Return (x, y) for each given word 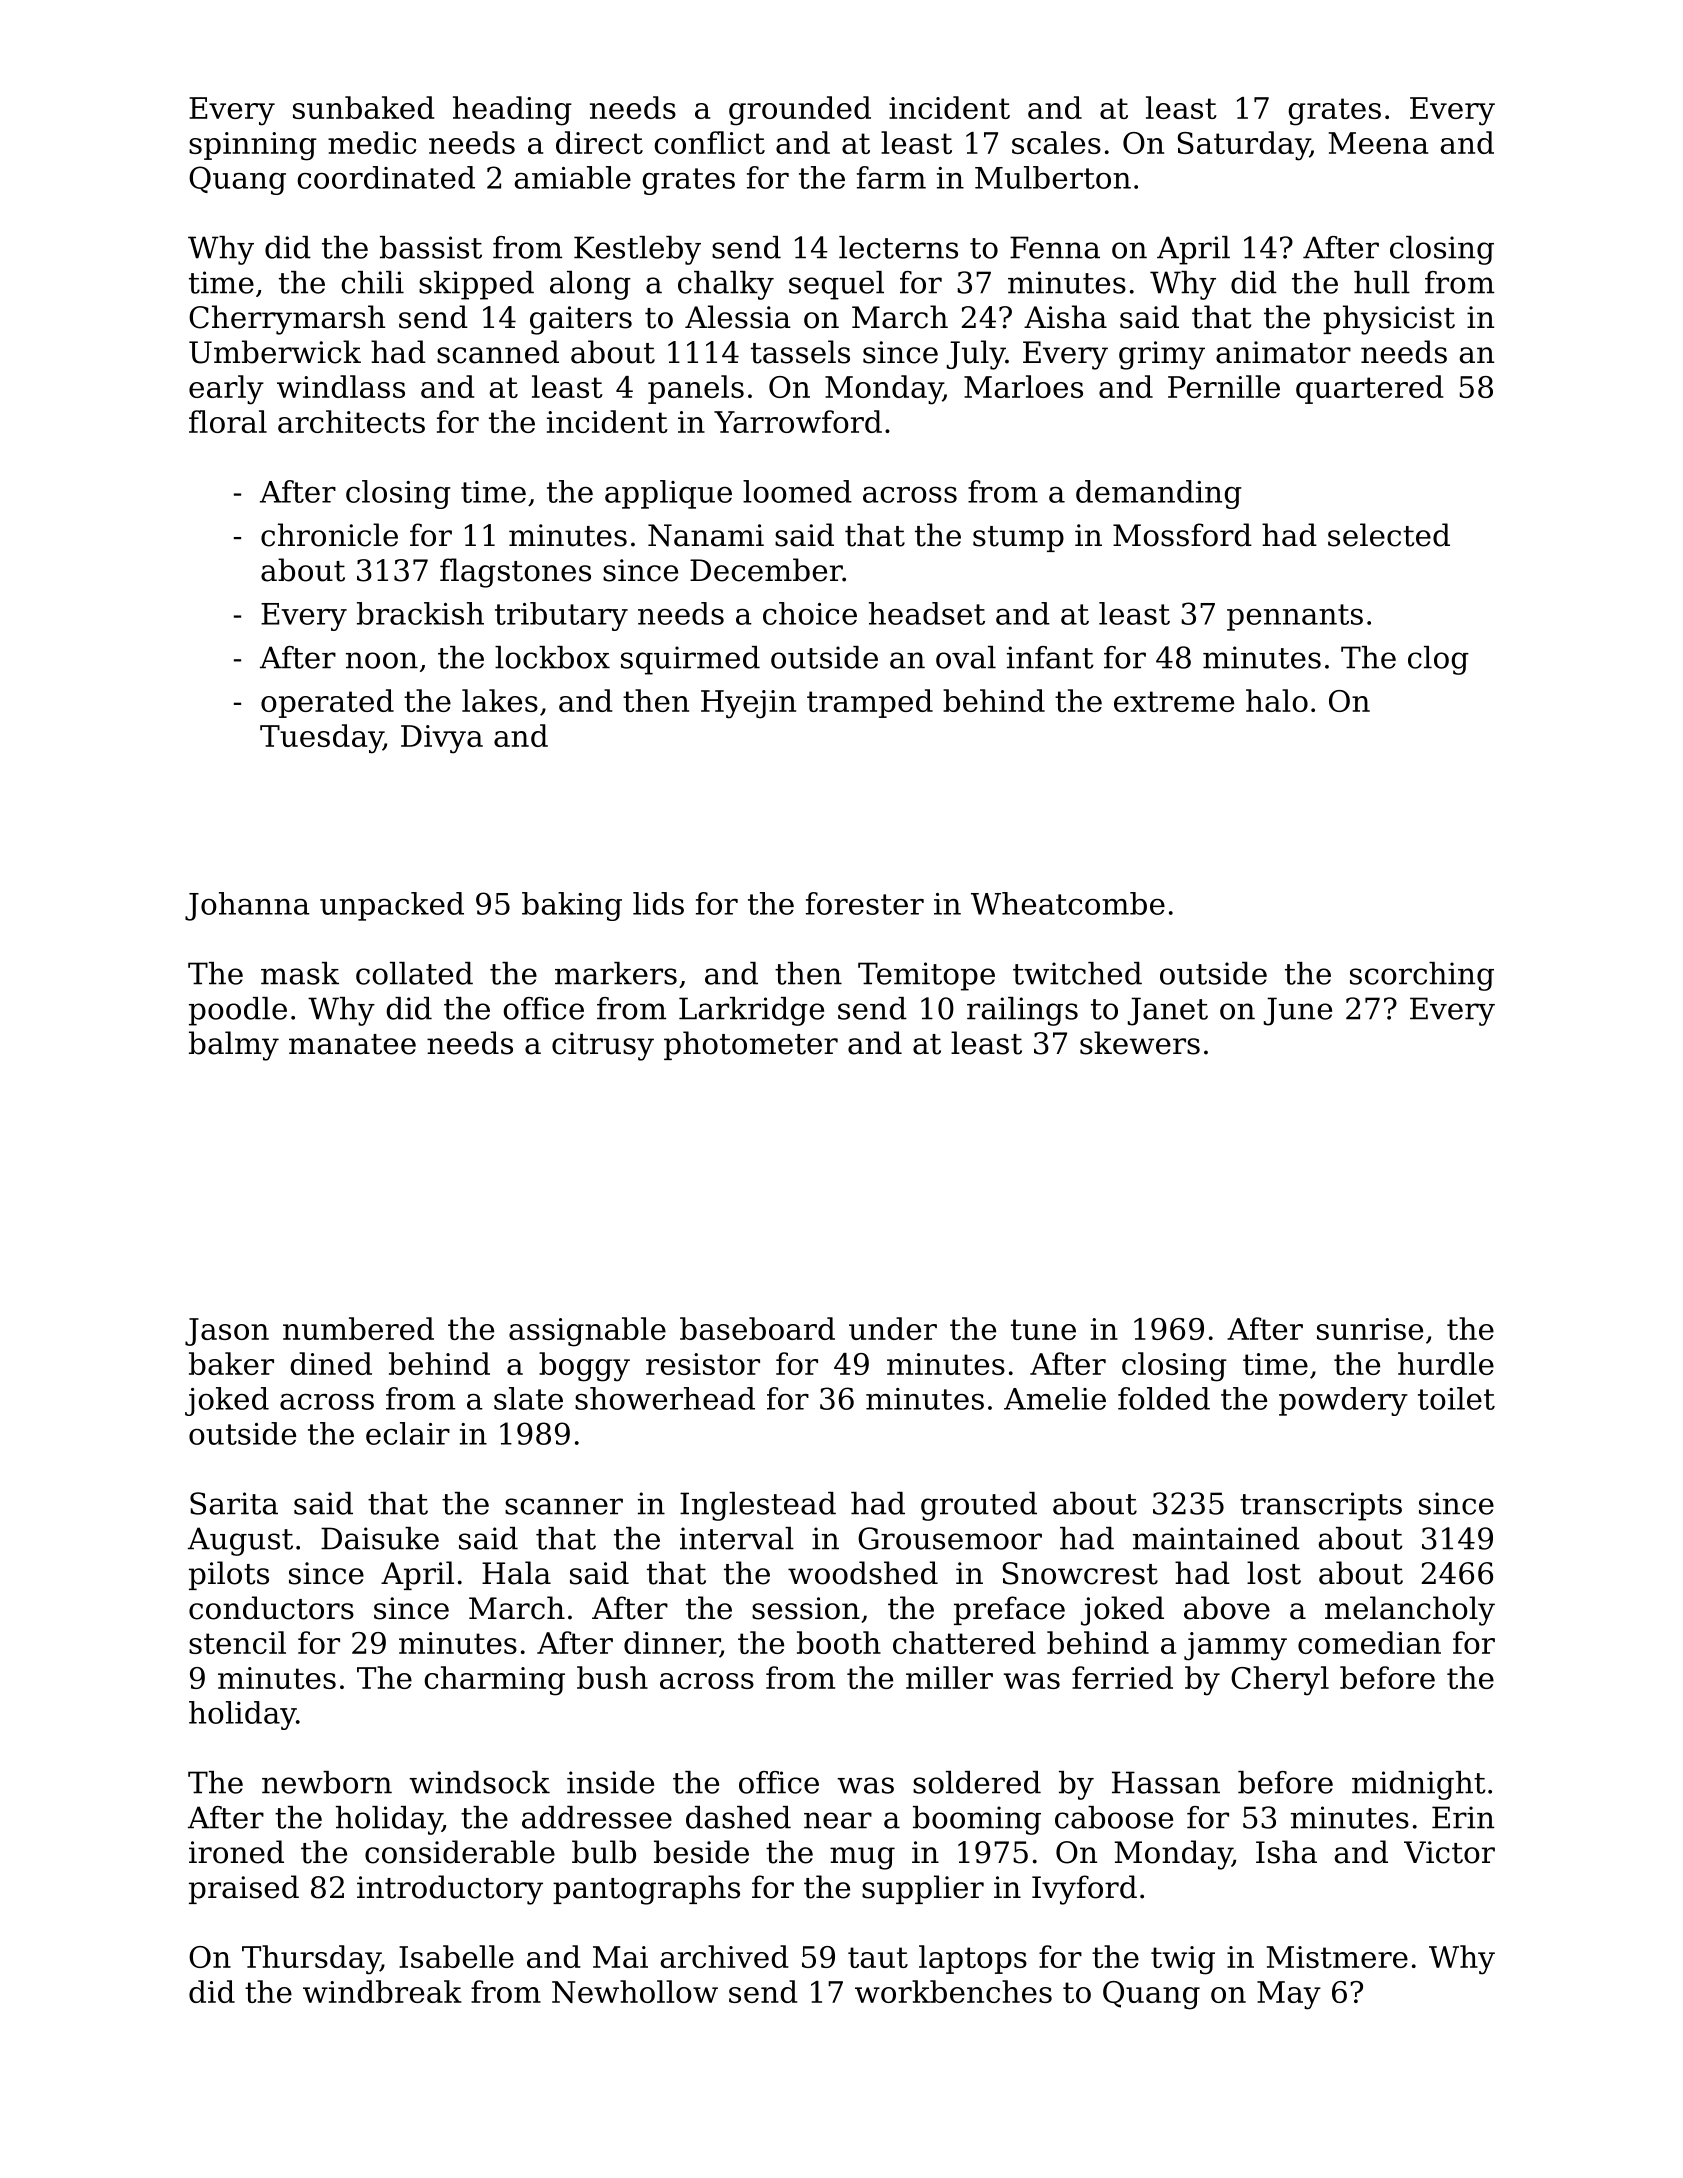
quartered (1369, 389)
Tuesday (321, 739)
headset (927, 613)
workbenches (953, 1991)
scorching (1422, 976)
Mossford (1182, 535)
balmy (234, 1046)
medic (372, 142)
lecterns (898, 247)
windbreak (382, 1991)
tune (1043, 1329)
